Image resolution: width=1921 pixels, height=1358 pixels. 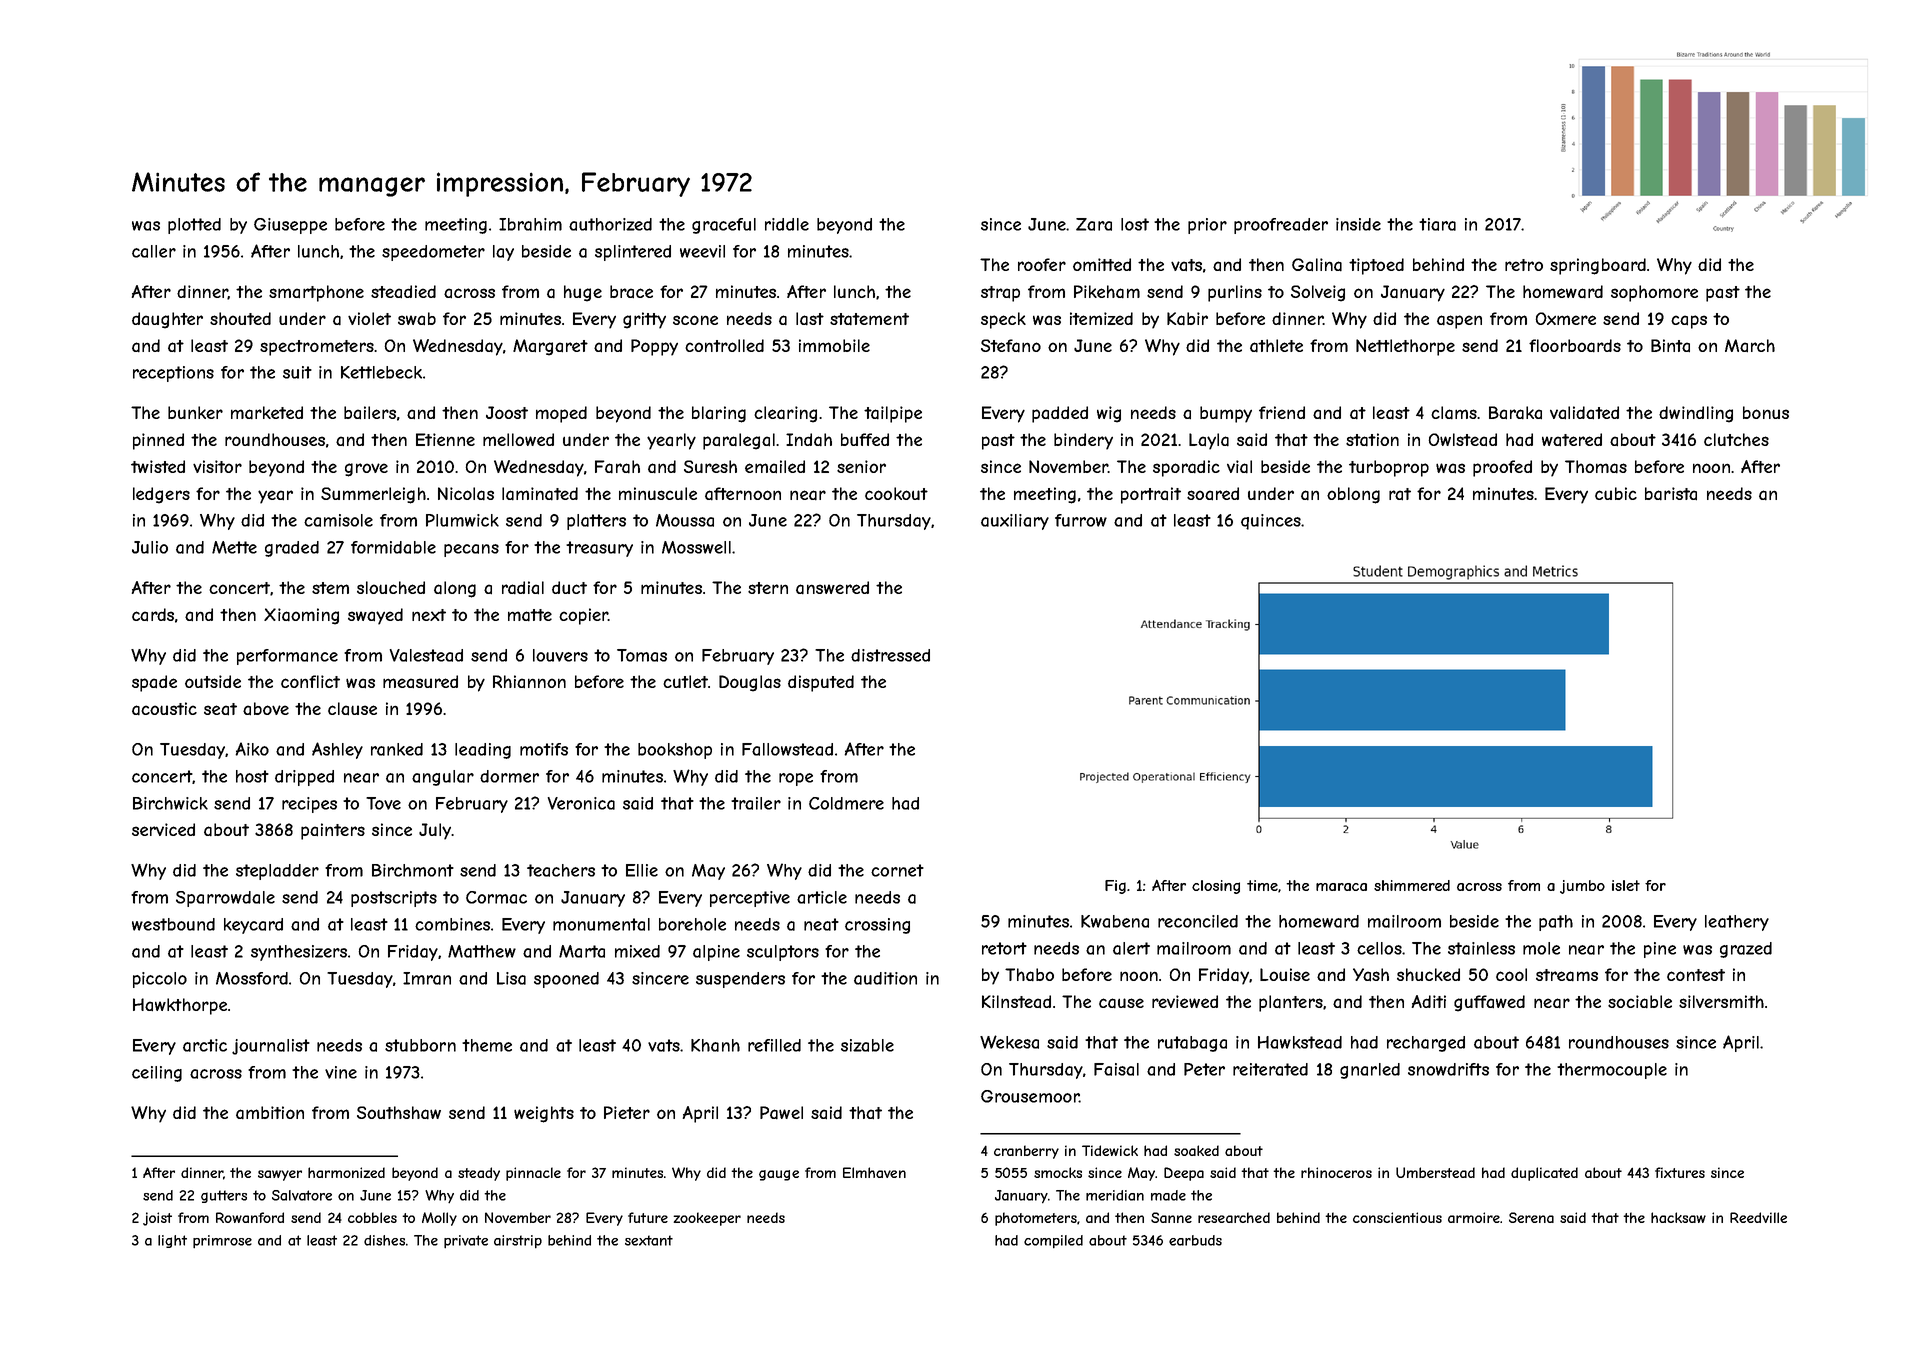 I want to click on Ibrahim, so click(x=530, y=224).
